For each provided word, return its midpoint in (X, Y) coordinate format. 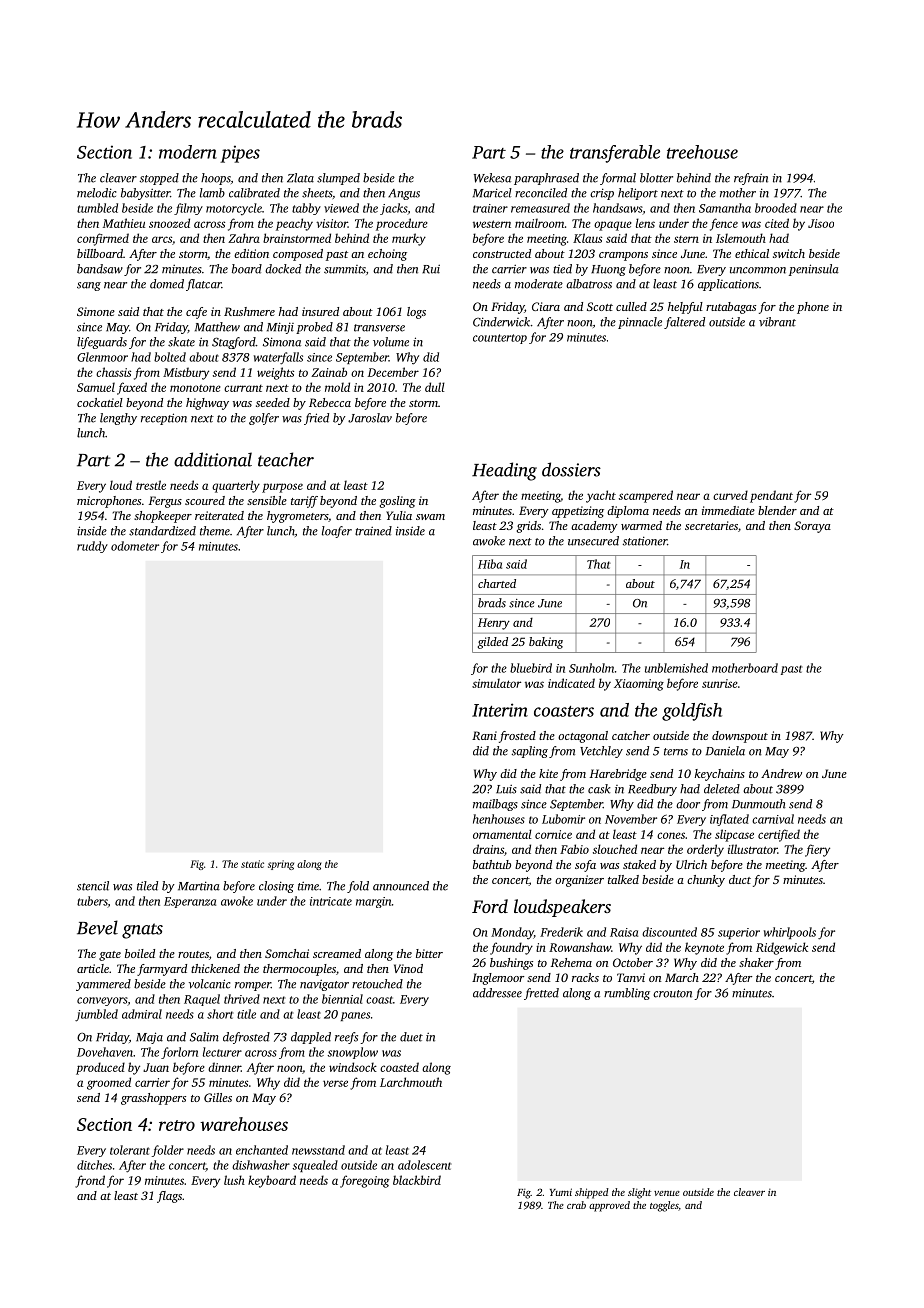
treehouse (702, 152)
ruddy (92, 547)
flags (169, 1197)
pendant (771, 496)
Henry (494, 624)
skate (181, 342)
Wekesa (492, 178)
